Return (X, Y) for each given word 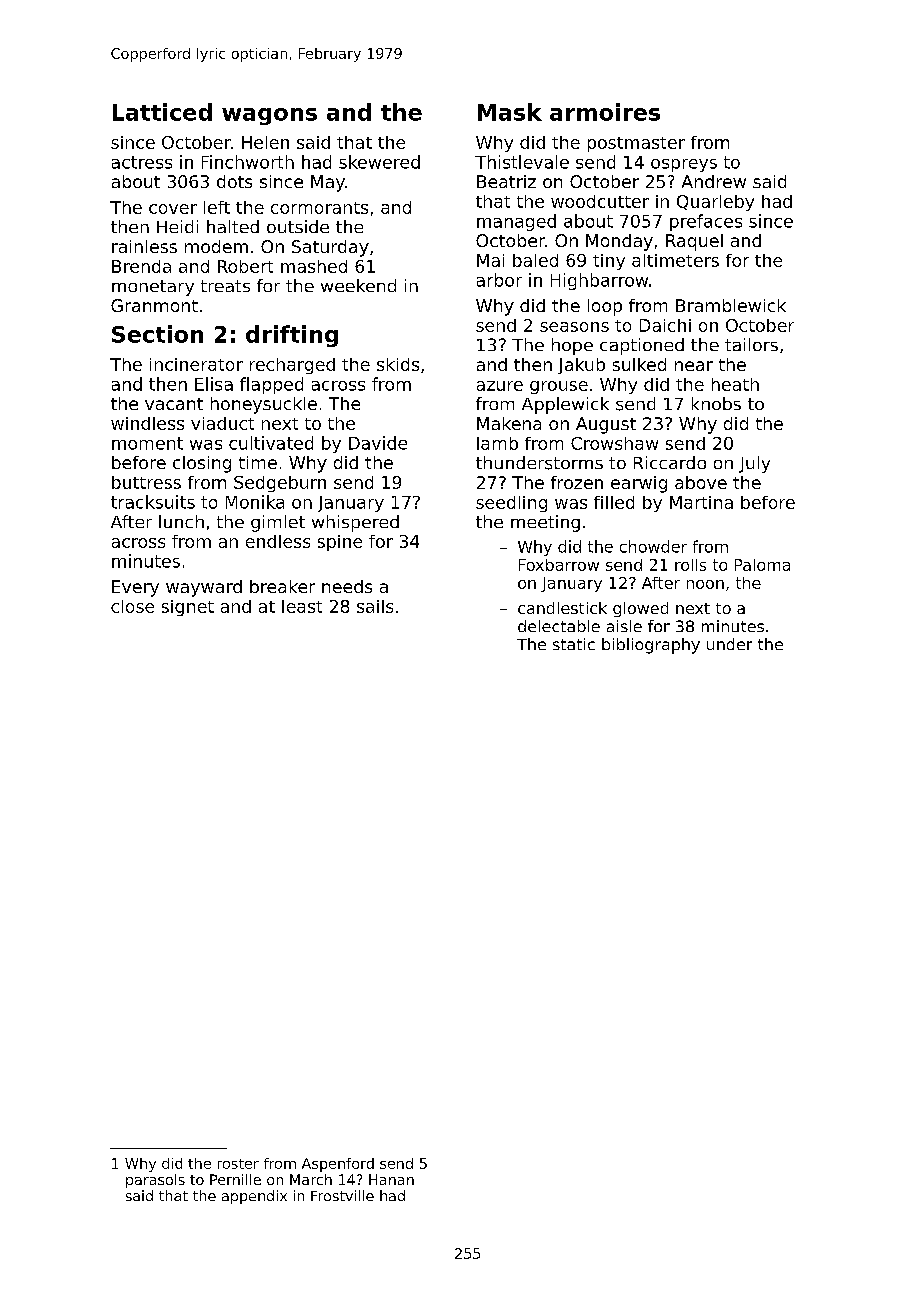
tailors (751, 344)
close (132, 606)
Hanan (391, 1179)
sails (375, 606)
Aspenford (338, 1165)
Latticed (162, 112)
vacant (174, 404)
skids (398, 364)
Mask (510, 112)
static (574, 644)
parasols (155, 1181)
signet (188, 608)
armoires (605, 112)
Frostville (342, 1195)
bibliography (651, 646)
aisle (624, 626)
